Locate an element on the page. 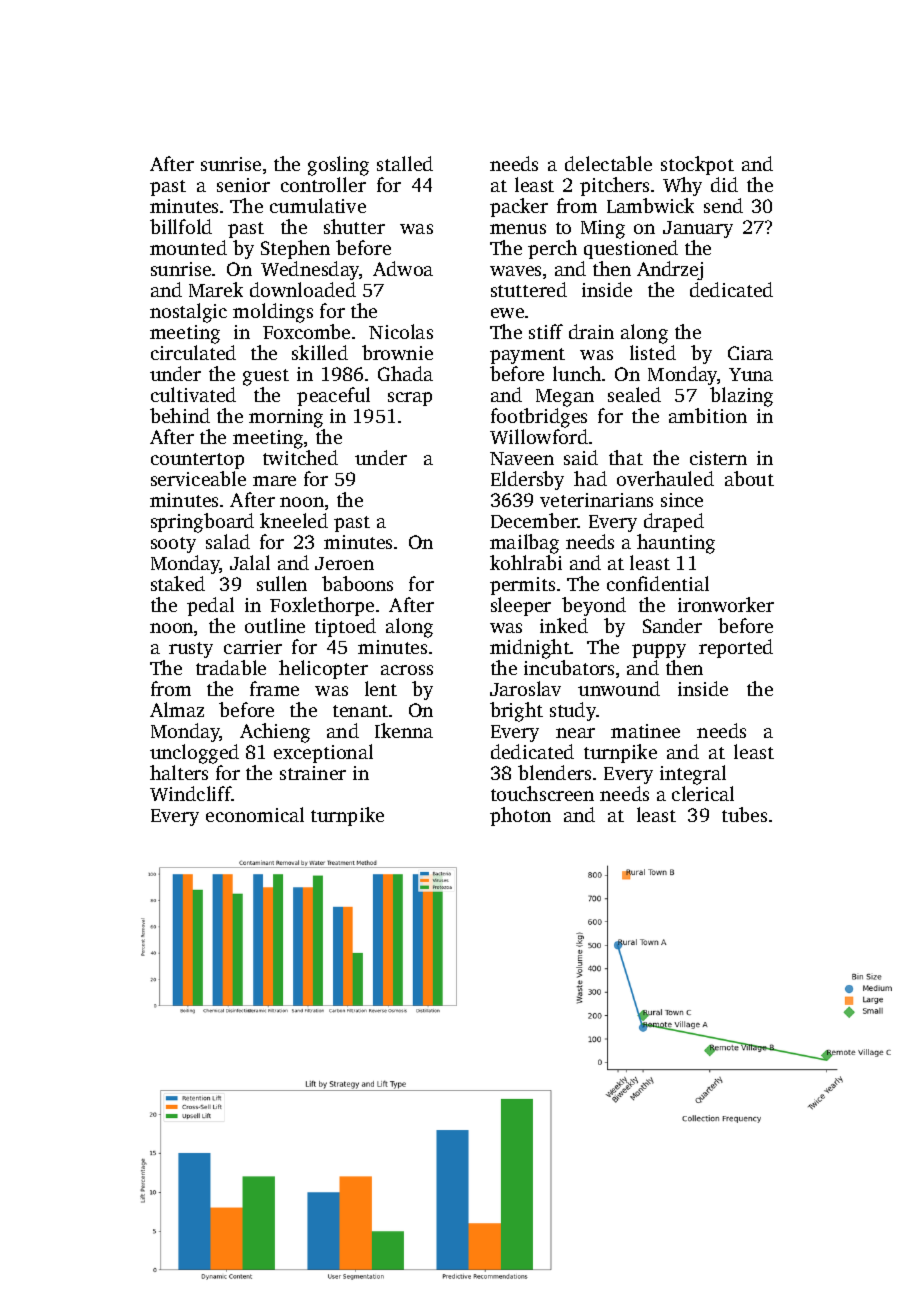 The height and width of the image is (1311, 924). lunch is located at coordinates (577, 373).
